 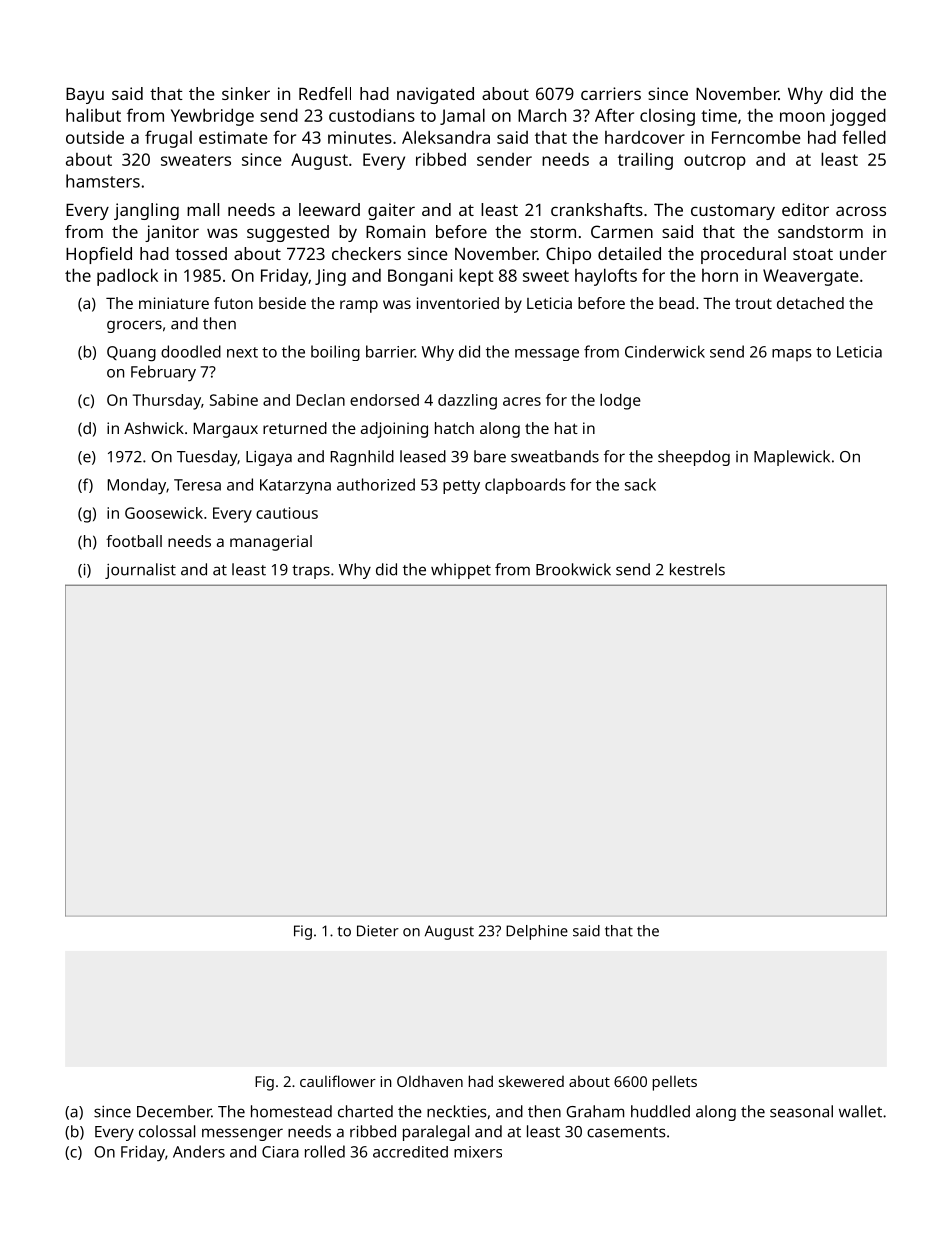 What do you see at coordinates (792, 355) in the screenshot?
I see `maps` at bounding box center [792, 355].
